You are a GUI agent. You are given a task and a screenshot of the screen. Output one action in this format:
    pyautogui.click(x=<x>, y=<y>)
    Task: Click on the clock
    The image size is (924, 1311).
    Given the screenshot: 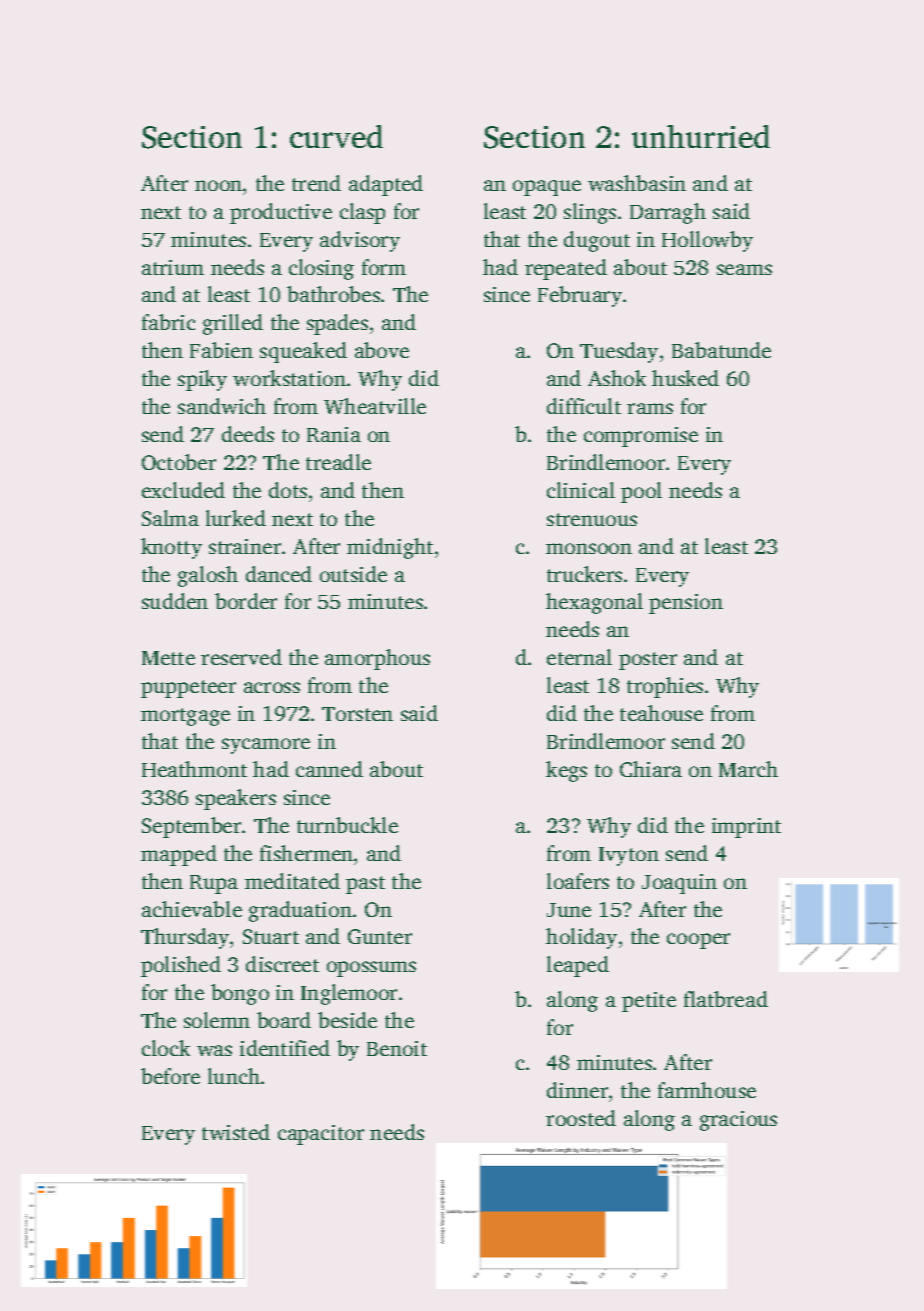 What is the action you would take?
    pyautogui.click(x=166, y=1048)
